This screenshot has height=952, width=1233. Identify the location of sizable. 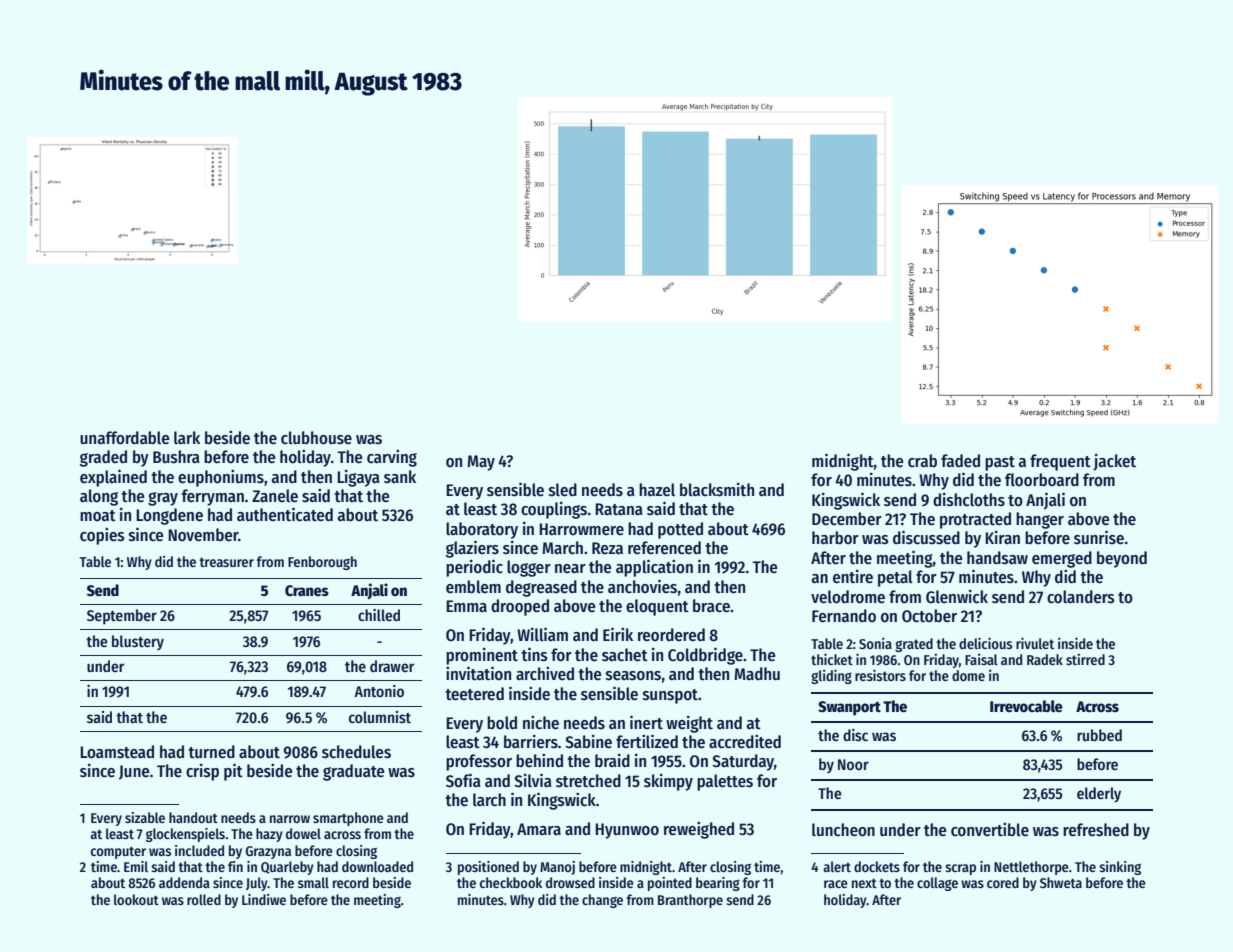
(145, 817).
